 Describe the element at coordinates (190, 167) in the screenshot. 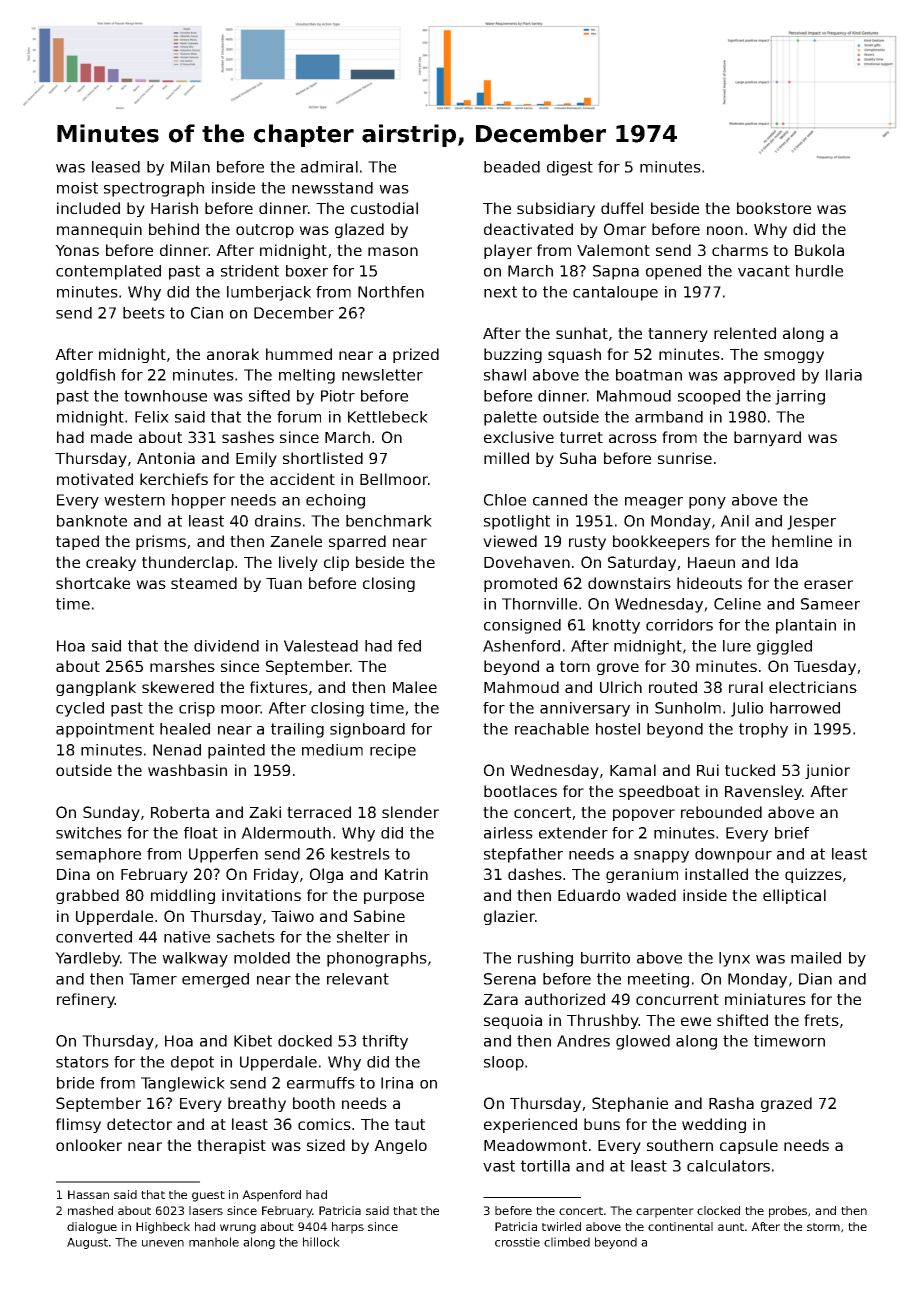

I see `Milan` at that location.
